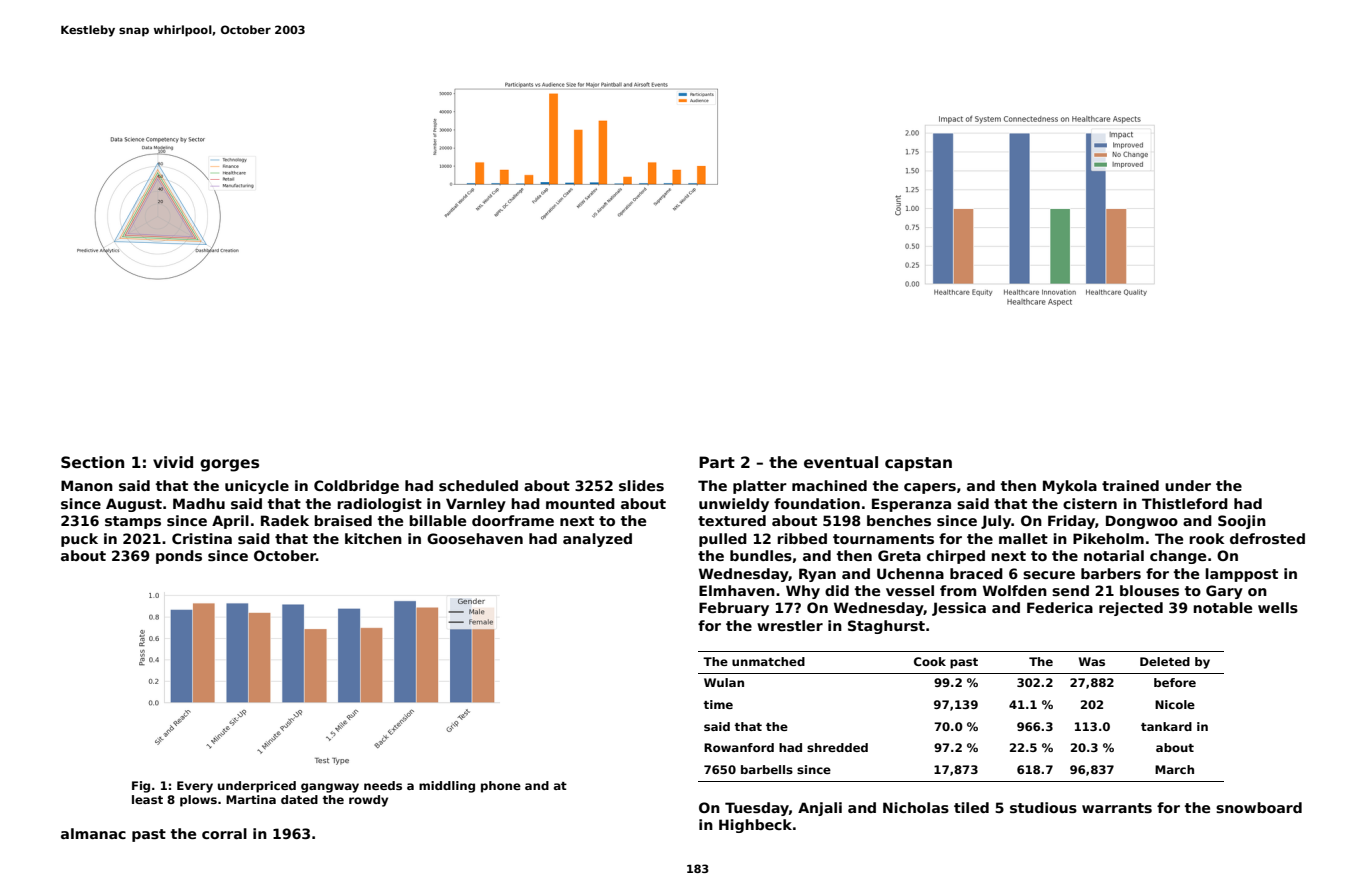 The height and width of the document is (887, 1372). I want to click on capstan, so click(918, 464).
